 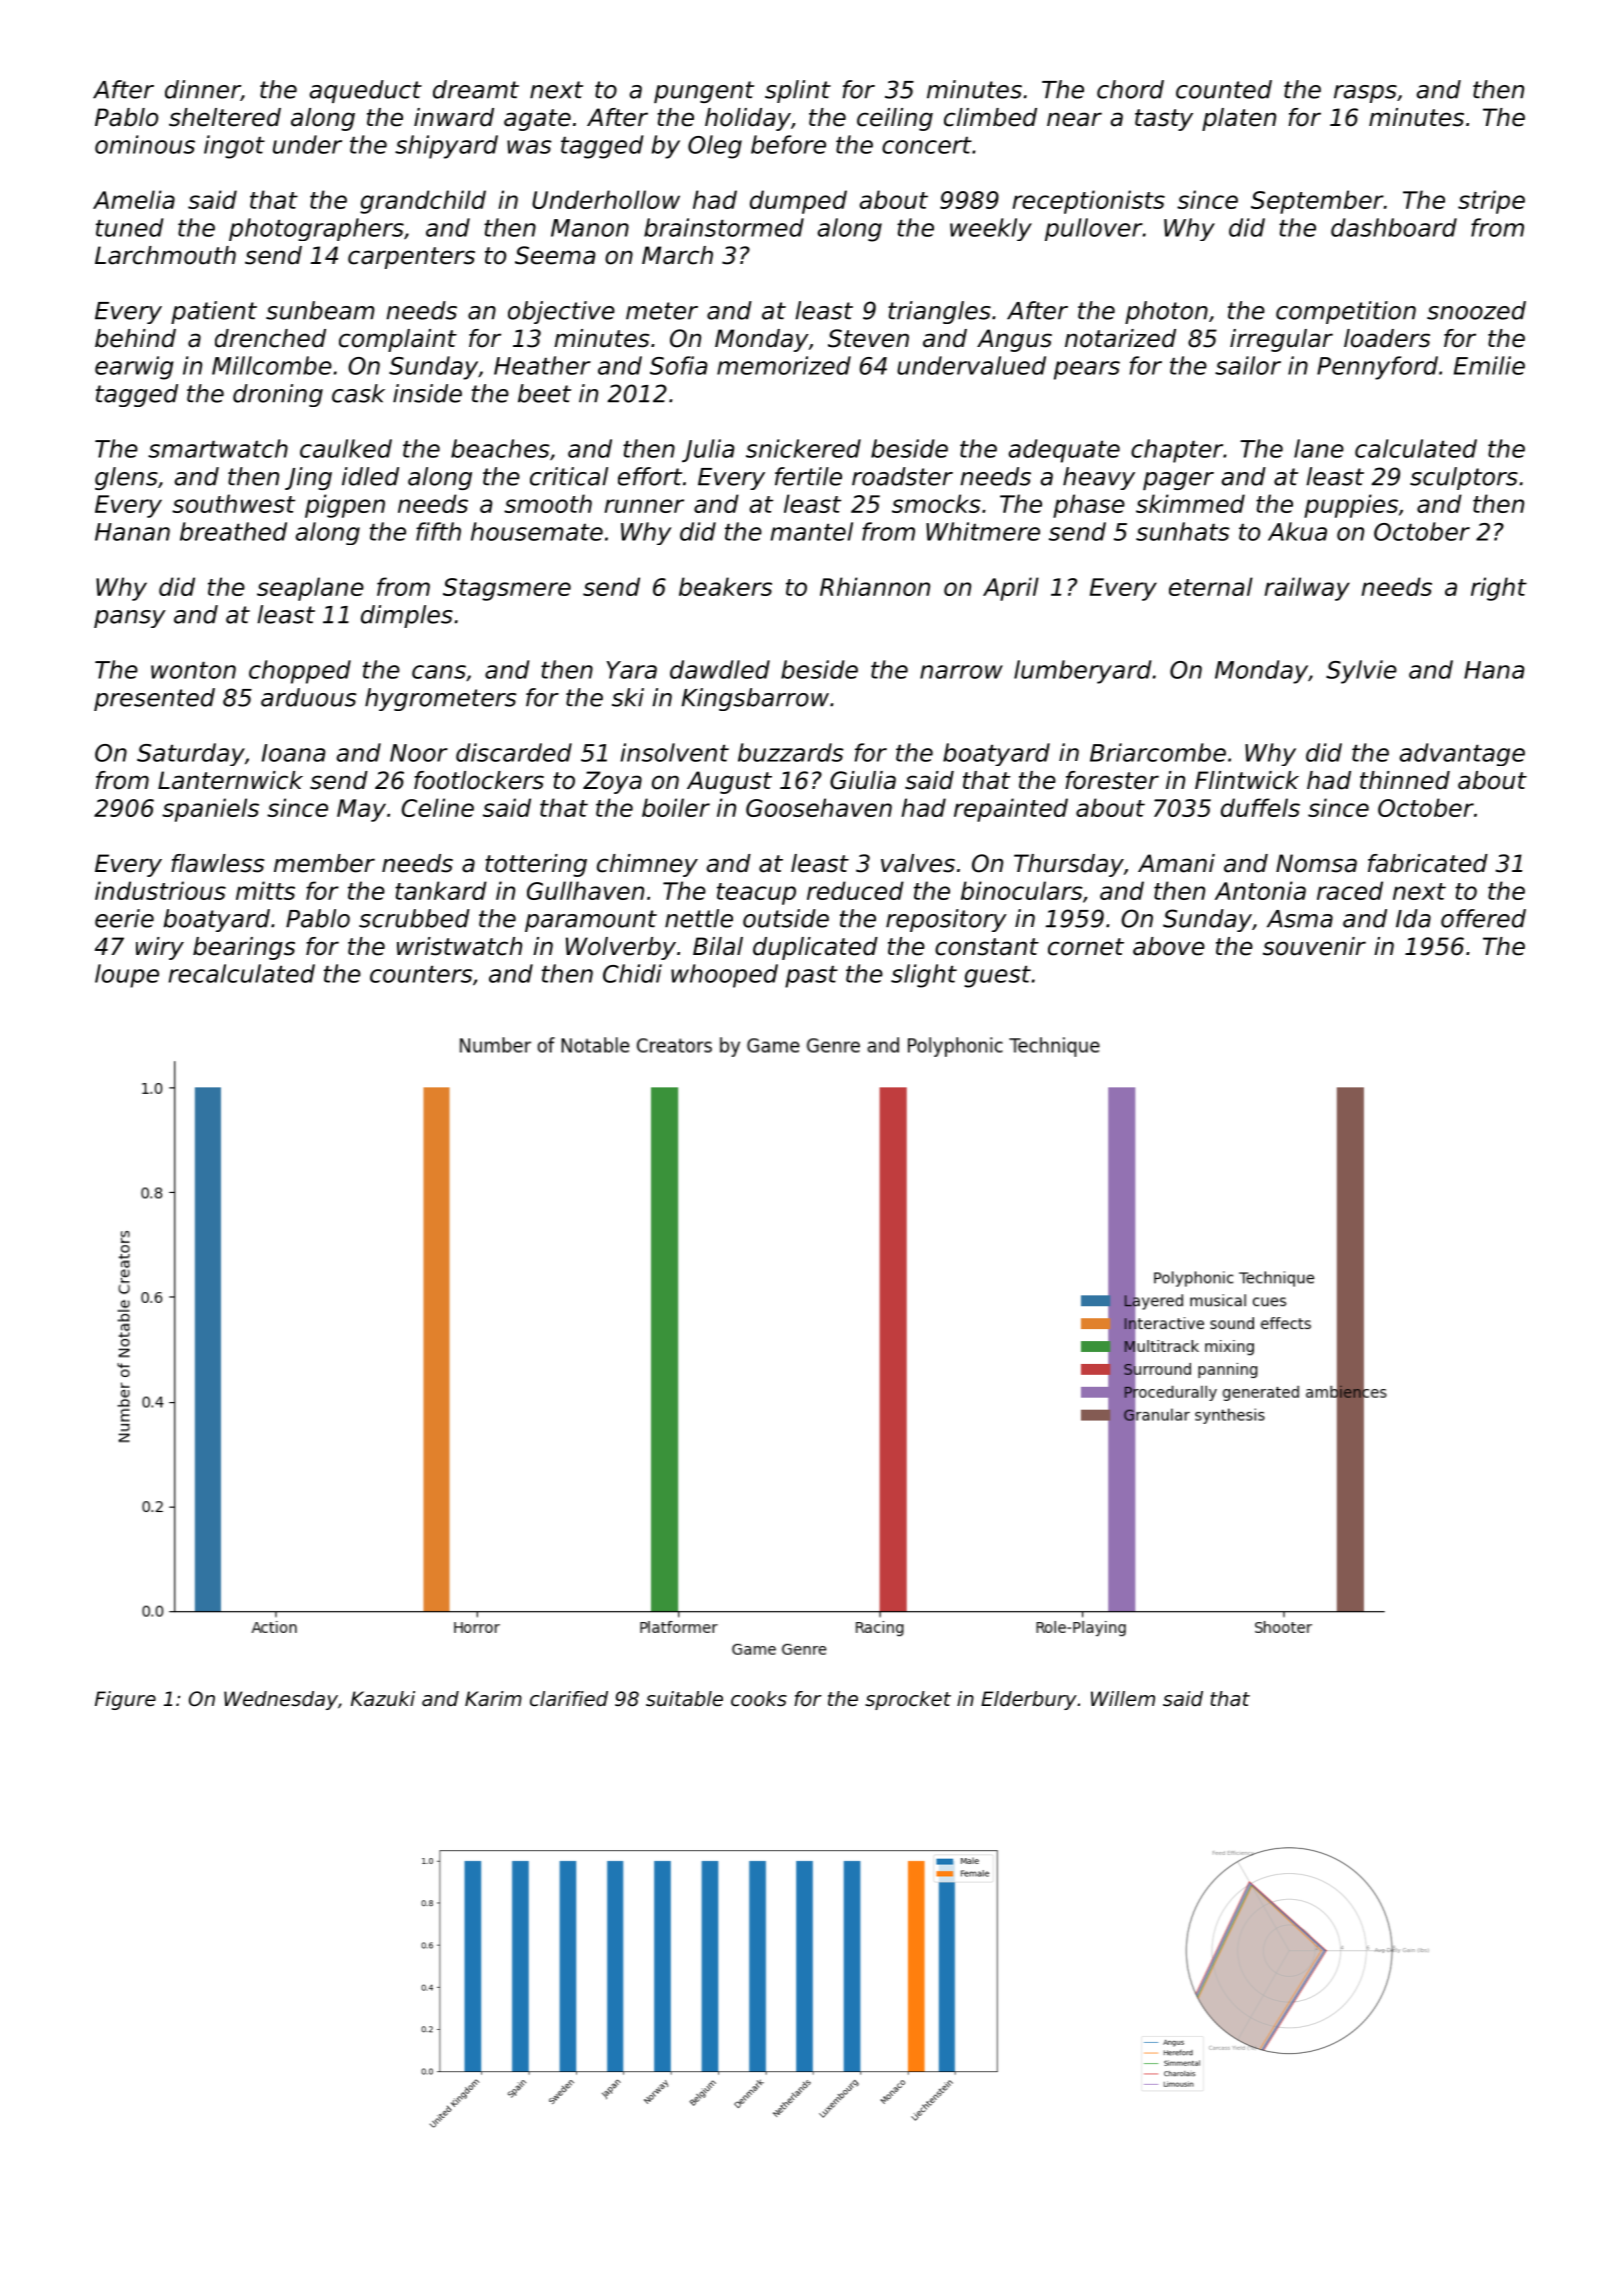 I want to click on repository, so click(x=946, y=920).
